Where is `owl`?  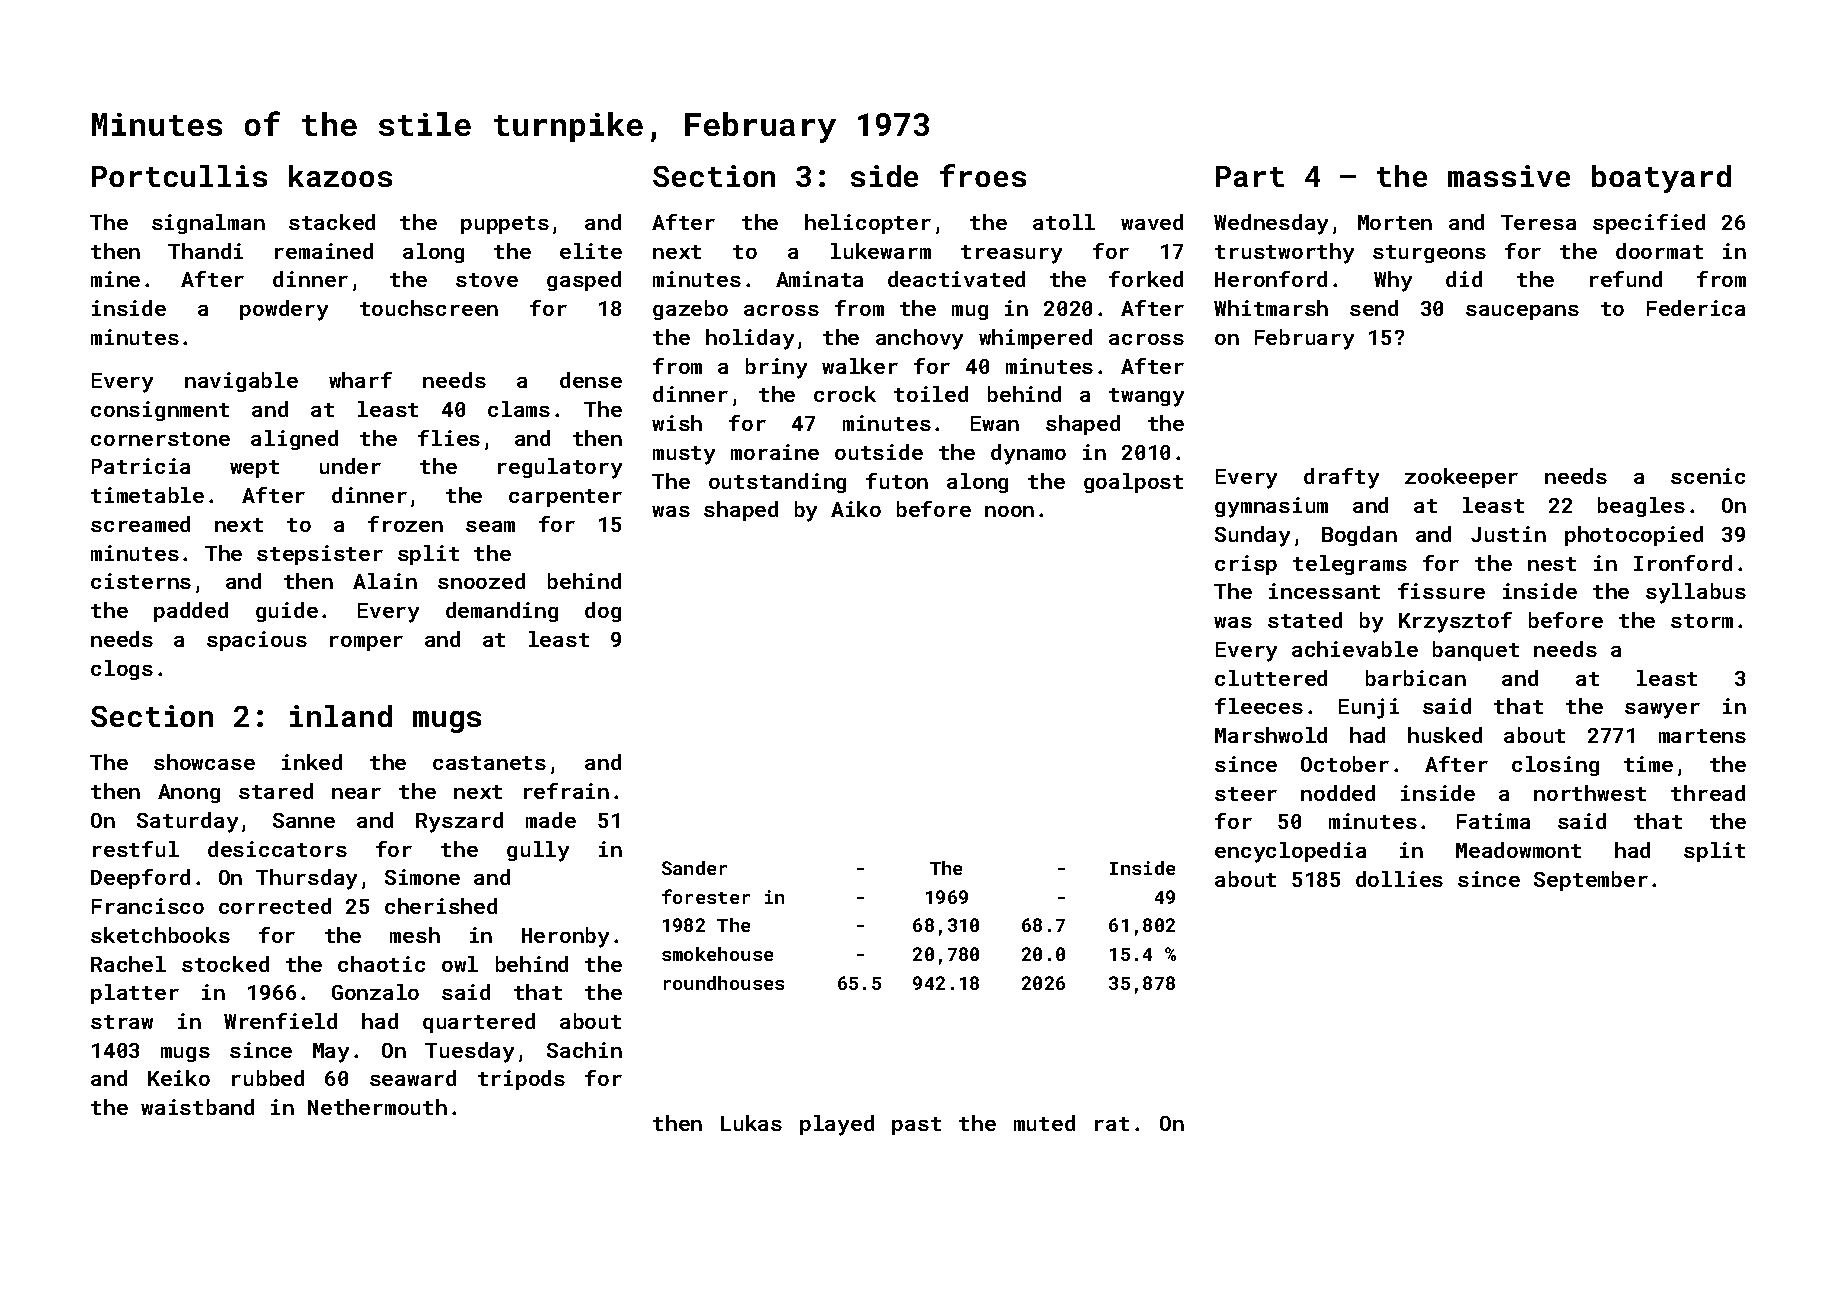
owl is located at coordinates (460, 964).
